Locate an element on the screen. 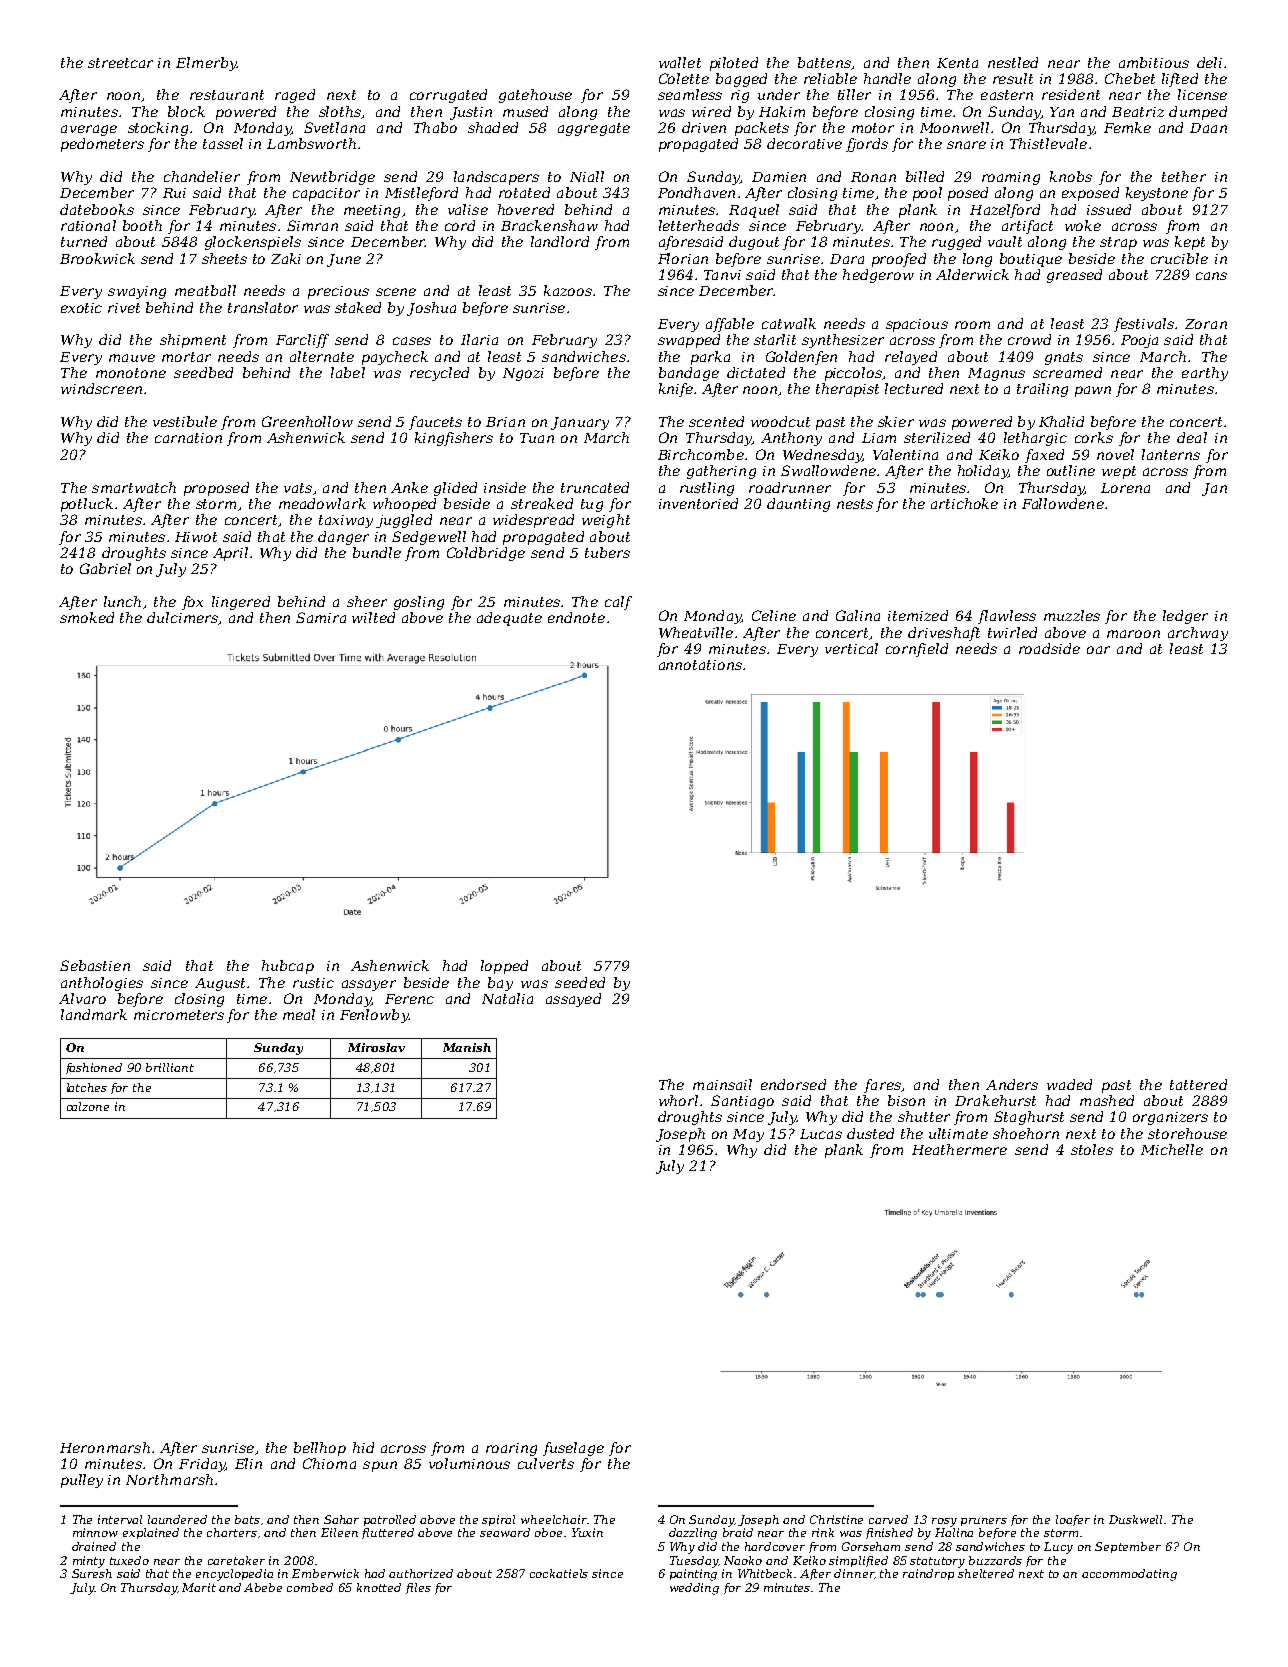  whorl is located at coordinates (678, 1100).
